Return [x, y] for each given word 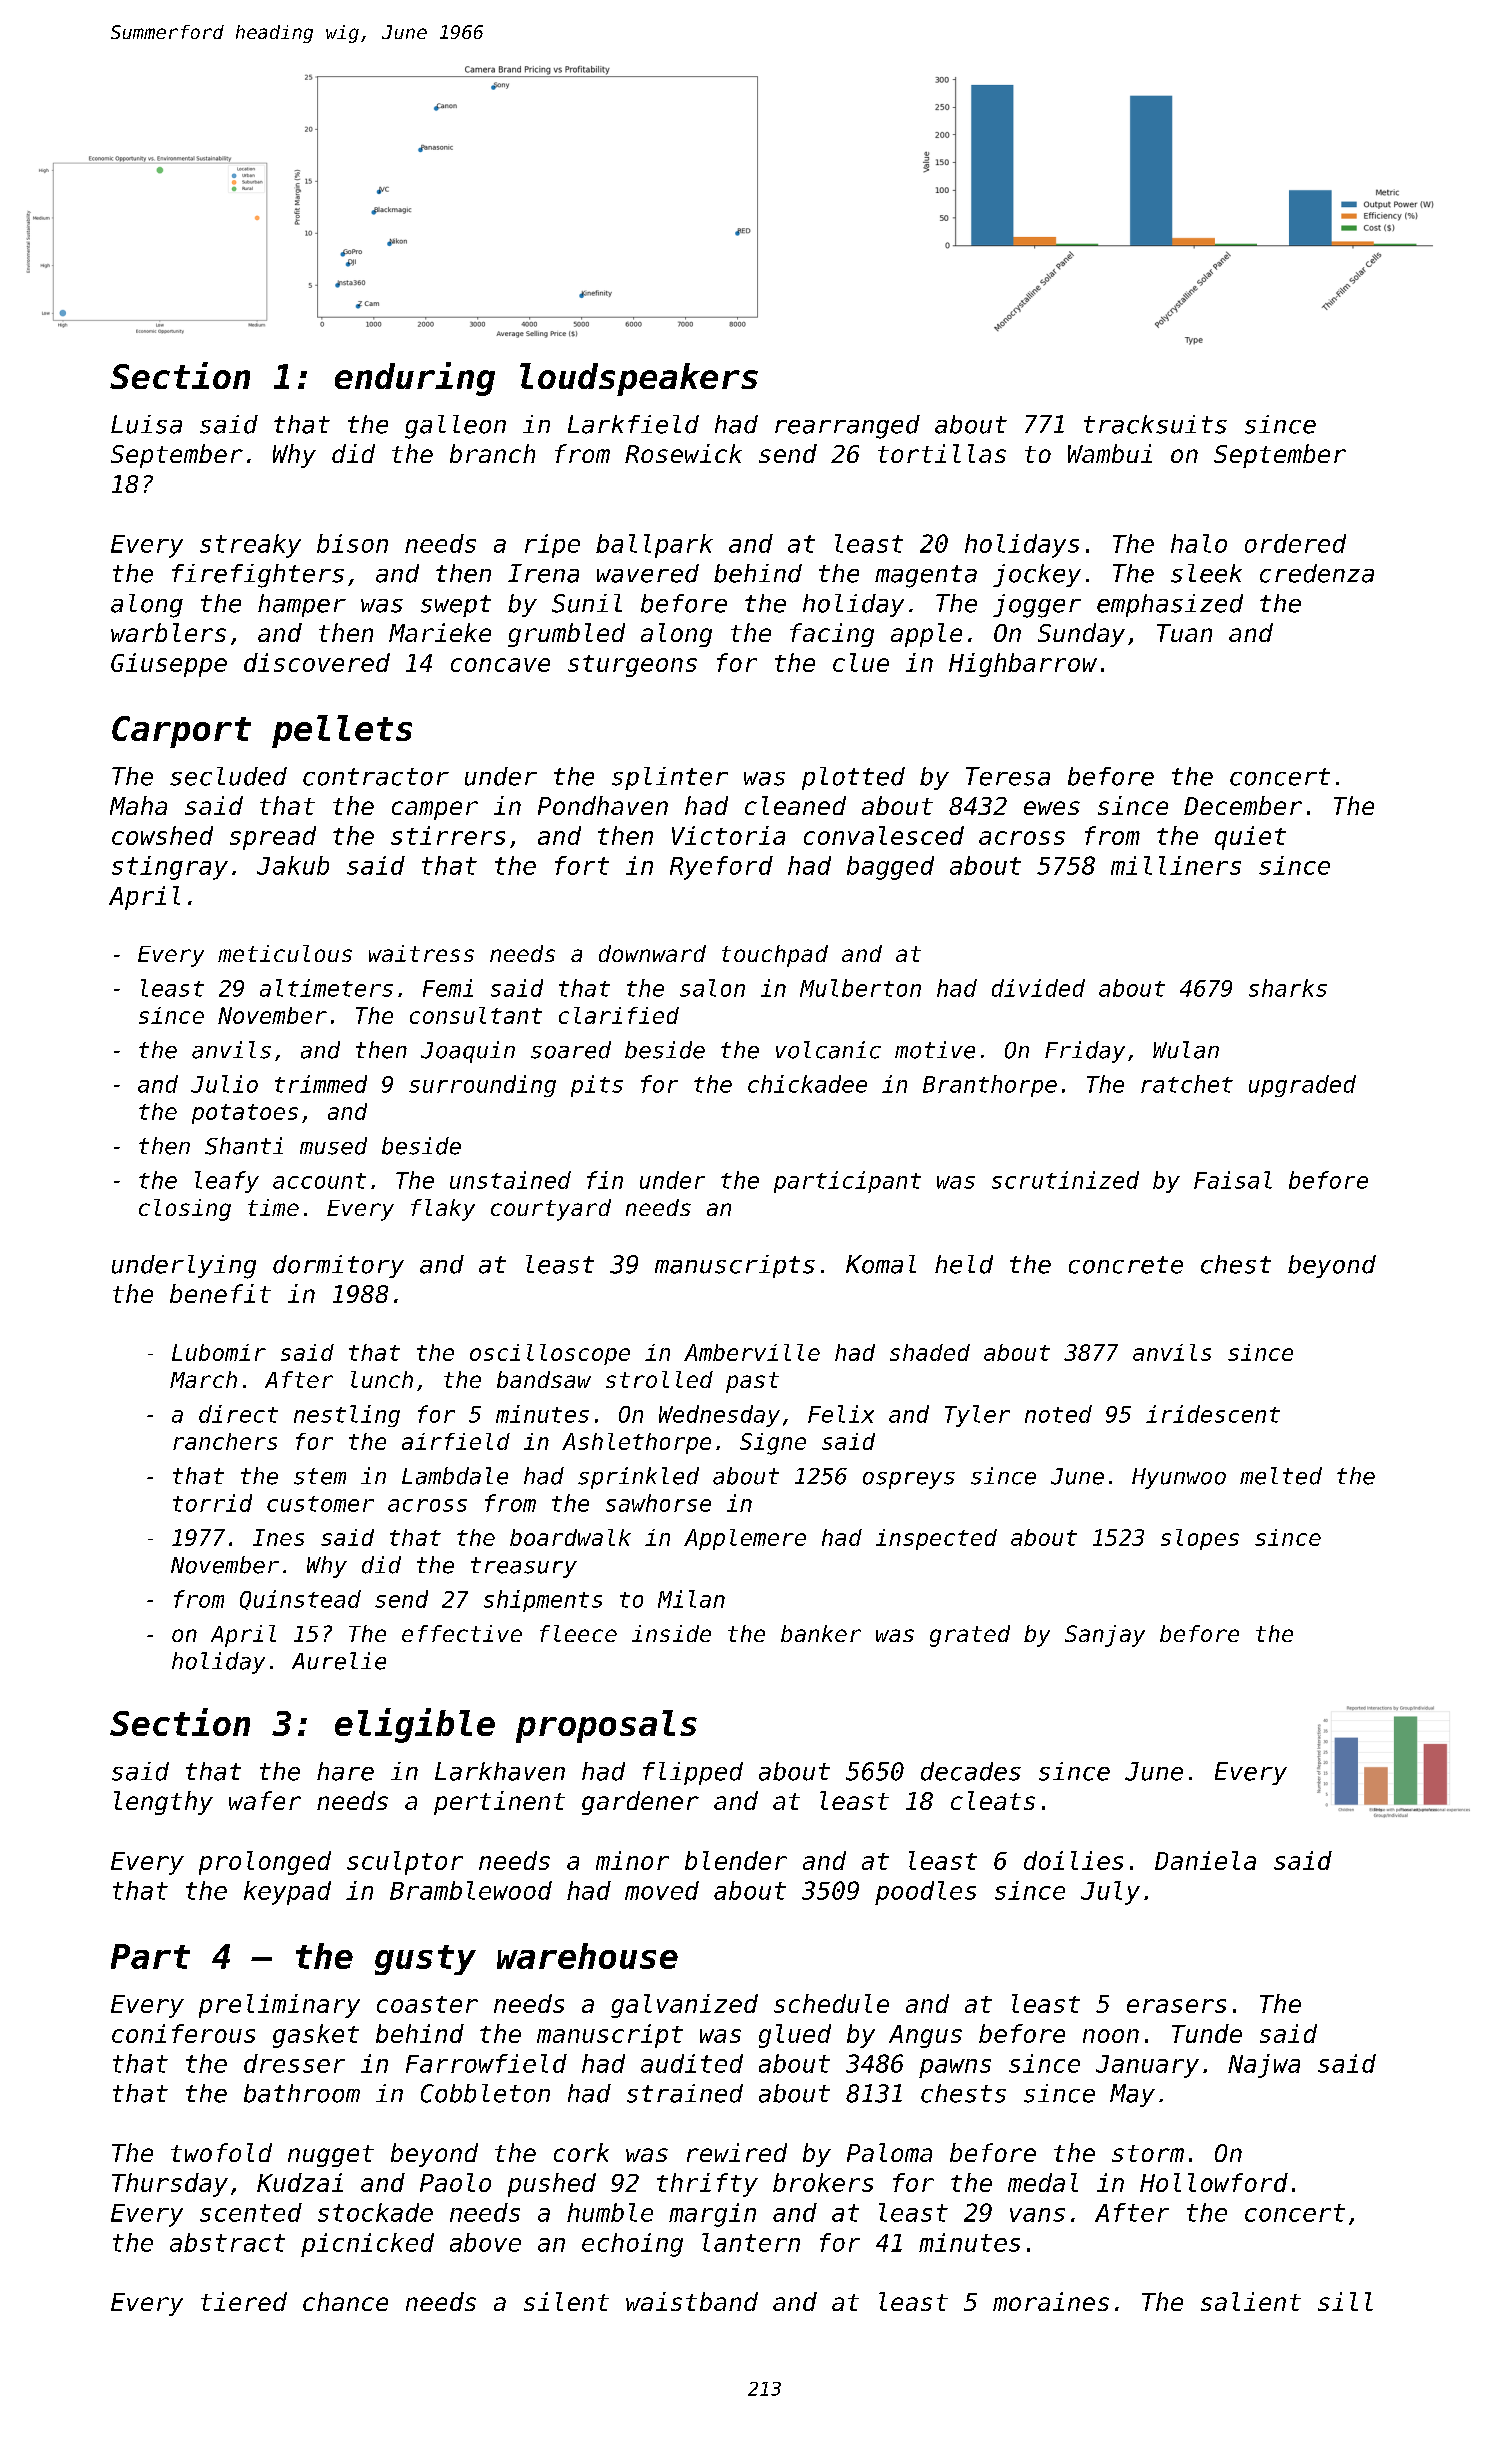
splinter [670, 778]
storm [1148, 2153]
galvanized [684, 2006]
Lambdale [455, 1476]
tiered [244, 2301]
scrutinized [1065, 1180]
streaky [250, 546]
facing [832, 635]
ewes [1052, 808]
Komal [881, 1264]
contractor [376, 777]
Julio [224, 1084]
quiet [1250, 838]
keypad [287, 1893]
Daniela [1205, 1860]
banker [821, 1633]
